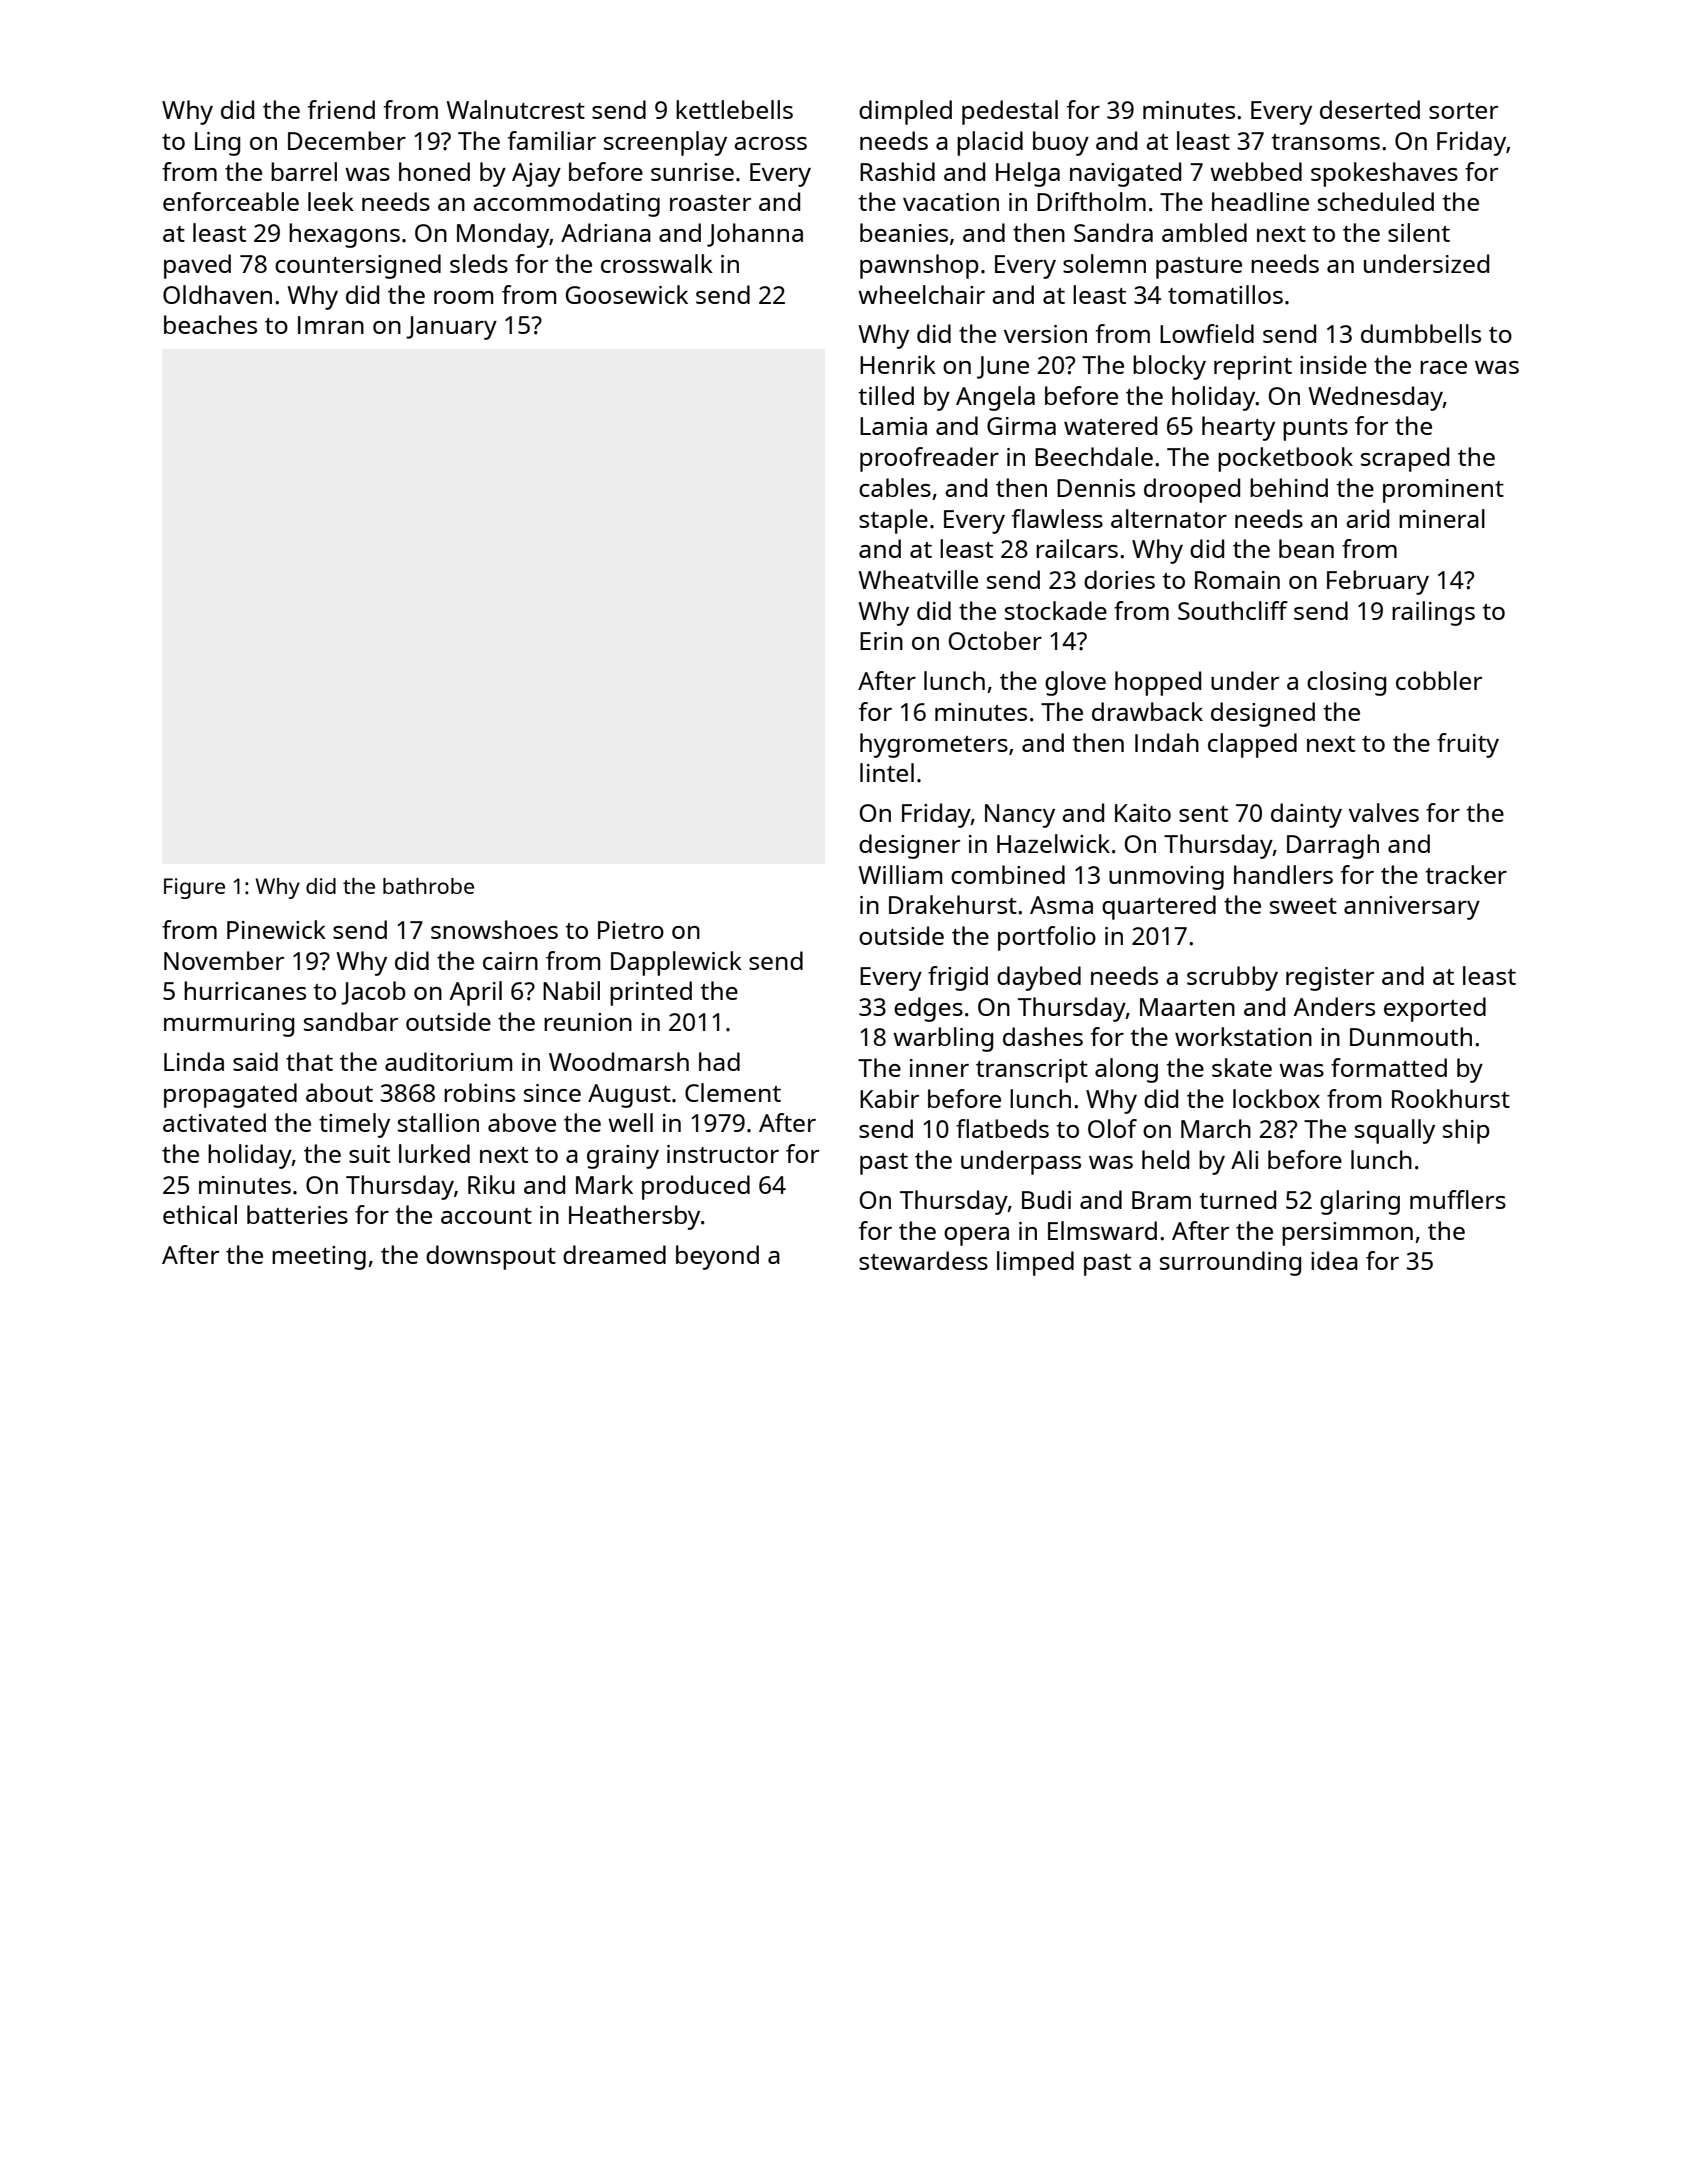  I want to click on beyond, so click(717, 1257).
